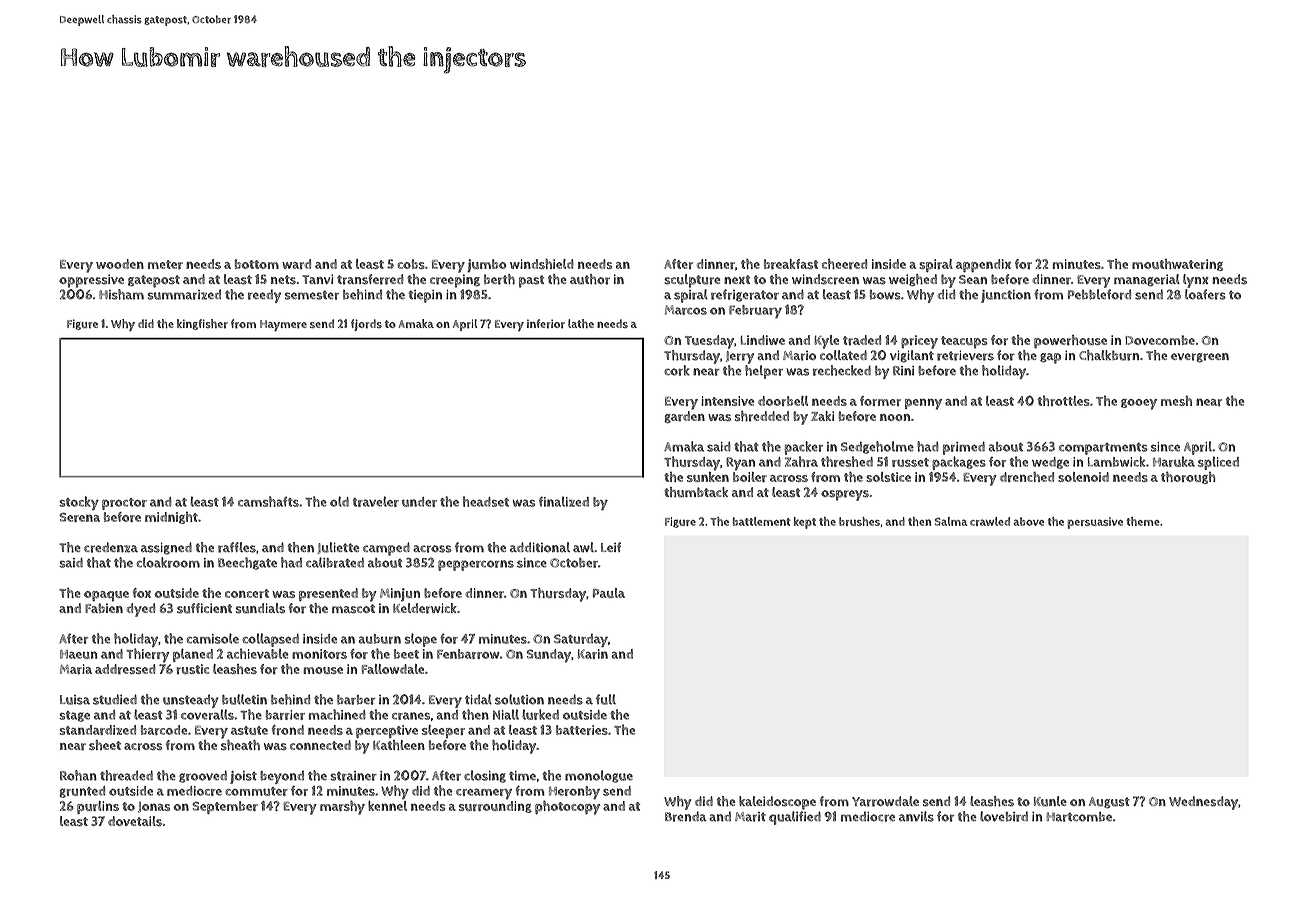  I want to click on cobs, so click(411, 264).
